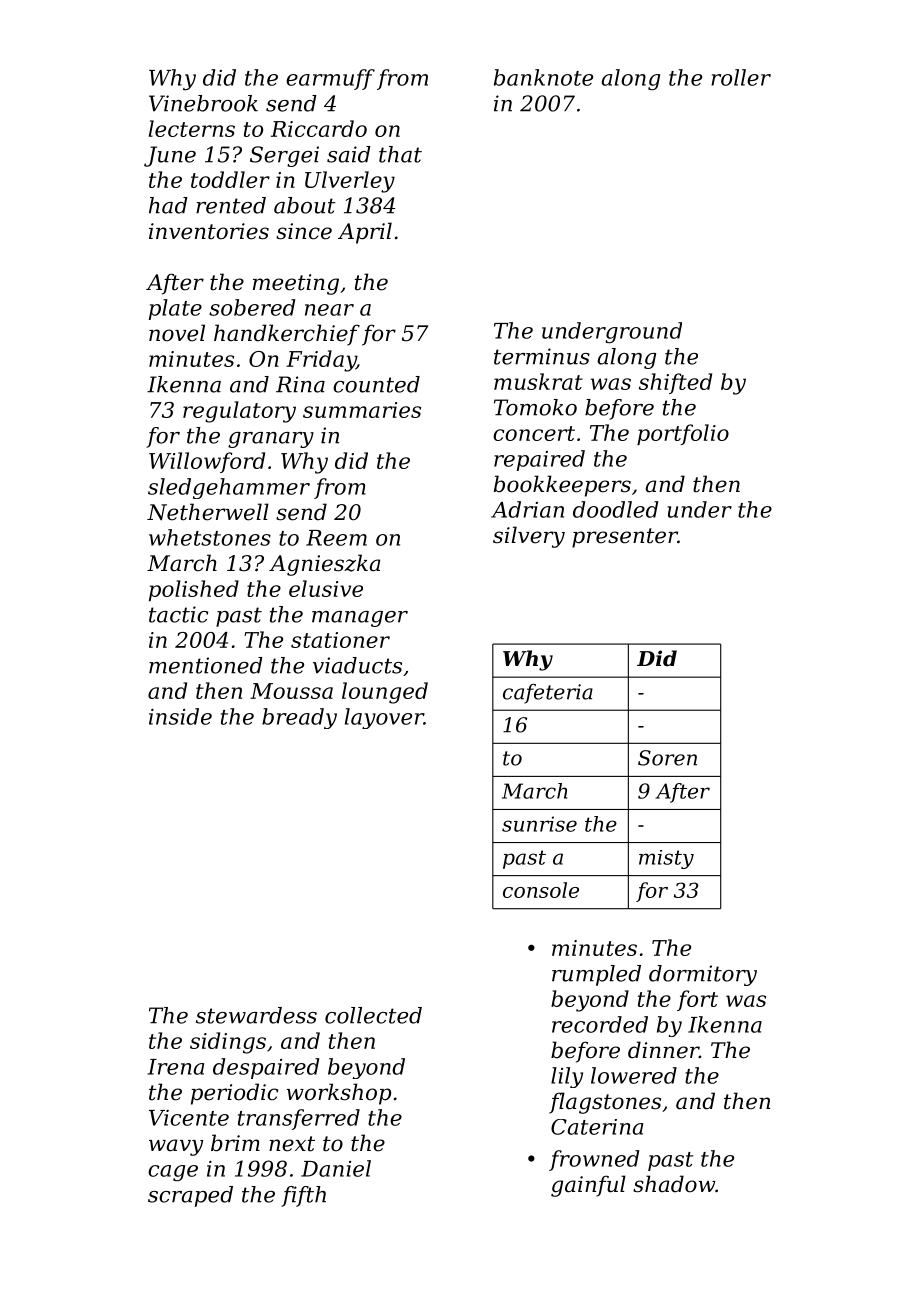 The height and width of the screenshot is (1311, 924). What do you see at coordinates (741, 77) in the screenshot?
I see `roller` at bounding box center [741, 77].
